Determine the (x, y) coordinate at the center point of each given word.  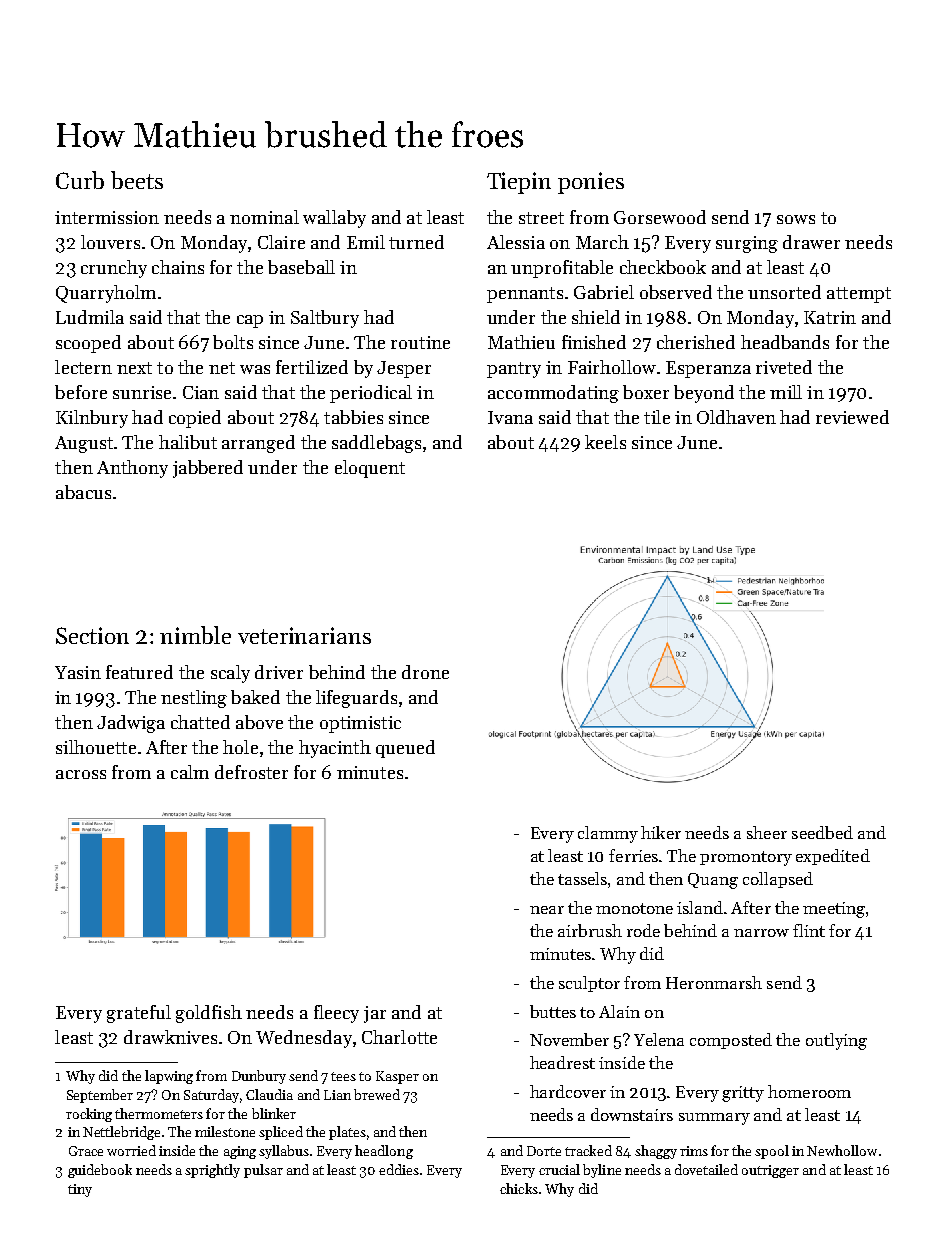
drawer (811, 242)
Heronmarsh (714, 982)
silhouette (96, 747)
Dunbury (259, 1077)
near (547, 910)
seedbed (822, 832)
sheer (767, 832)
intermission (107, 217)
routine (420, 342)
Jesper (404, 369)
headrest (562, 1062)
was (255, 369)
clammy (608, 834)
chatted (200, 722)
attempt (859, 295)
